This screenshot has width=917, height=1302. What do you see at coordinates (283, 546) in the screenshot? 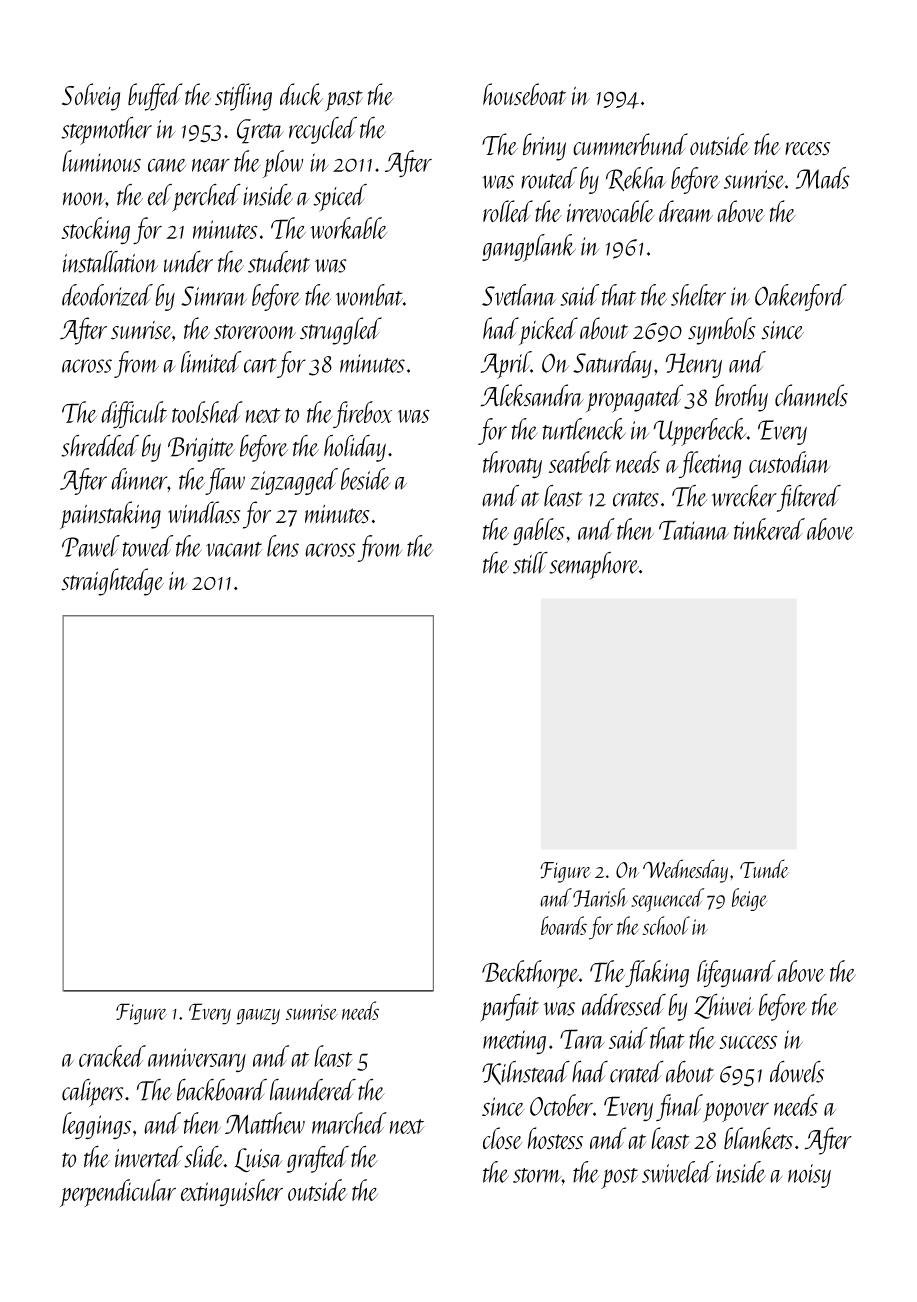
I see `lens` at bounding box center [283, 546].
